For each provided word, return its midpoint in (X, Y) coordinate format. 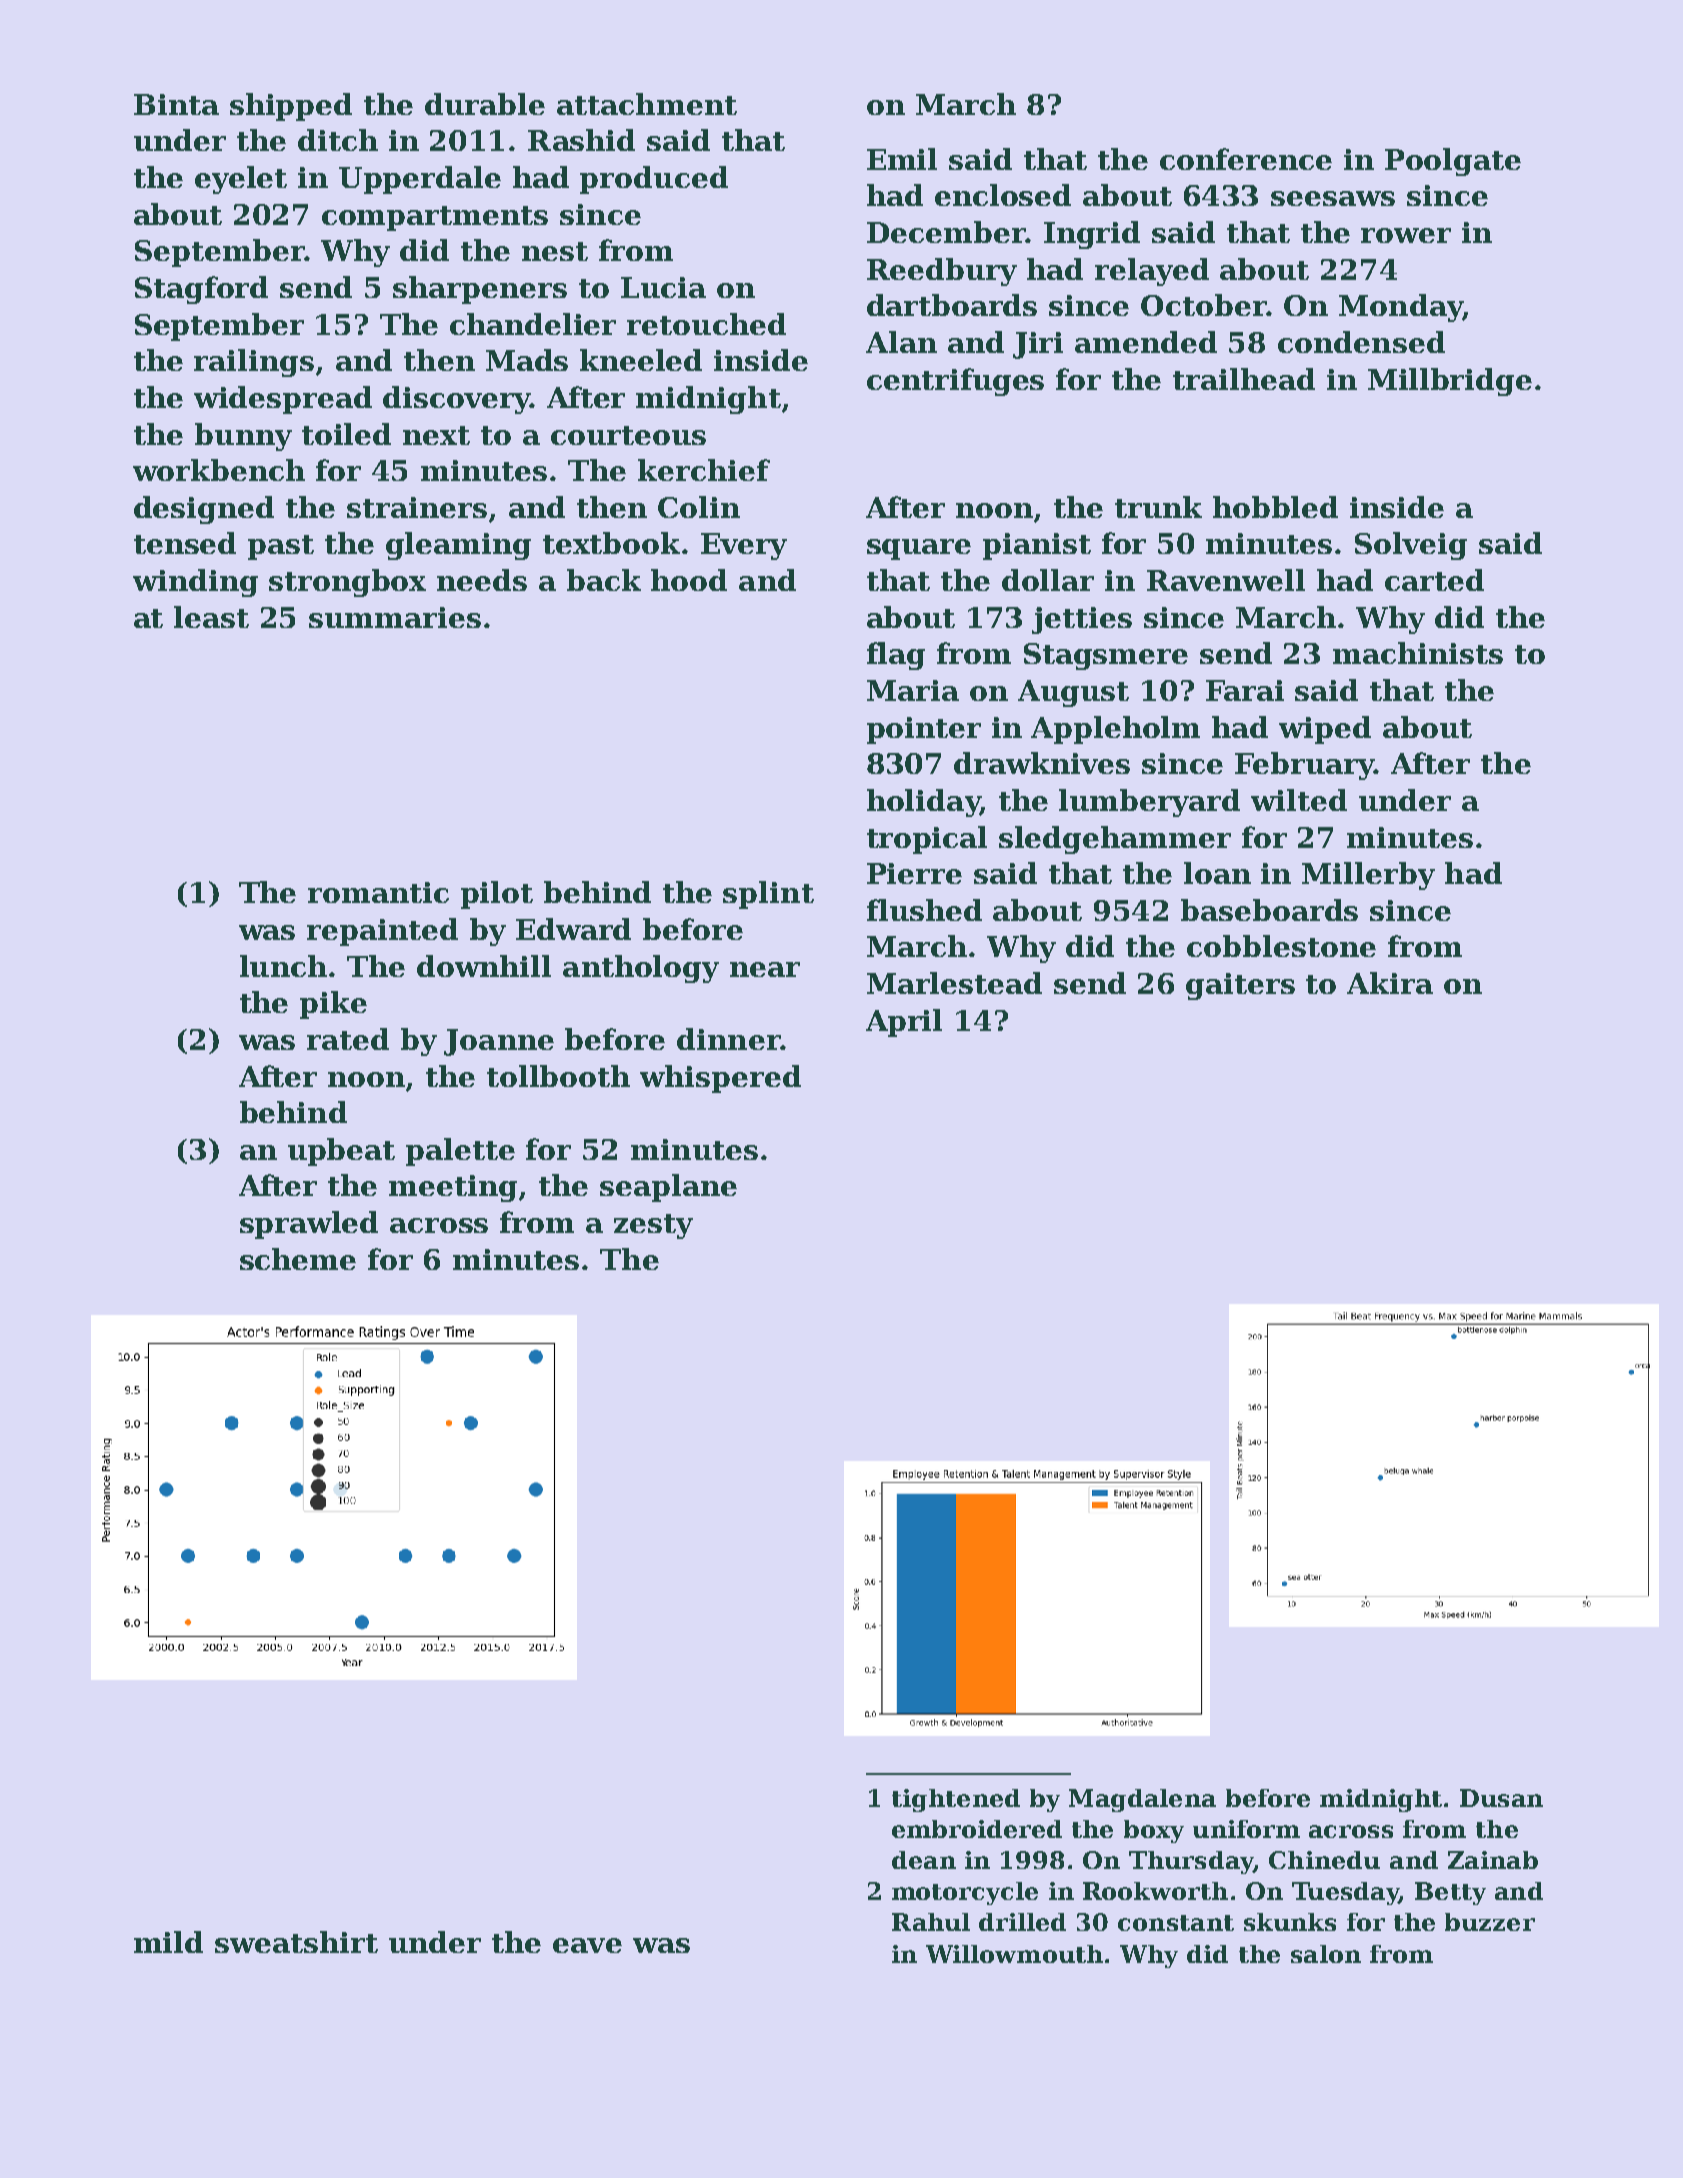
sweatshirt (296, 1942)
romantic (378, 892)
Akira (1390, 983)
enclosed (1003, 195)
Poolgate (1453, 162)
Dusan (1501, 1798)
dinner (728, 1039)
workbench (219, 470)
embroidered (977, 1829)
